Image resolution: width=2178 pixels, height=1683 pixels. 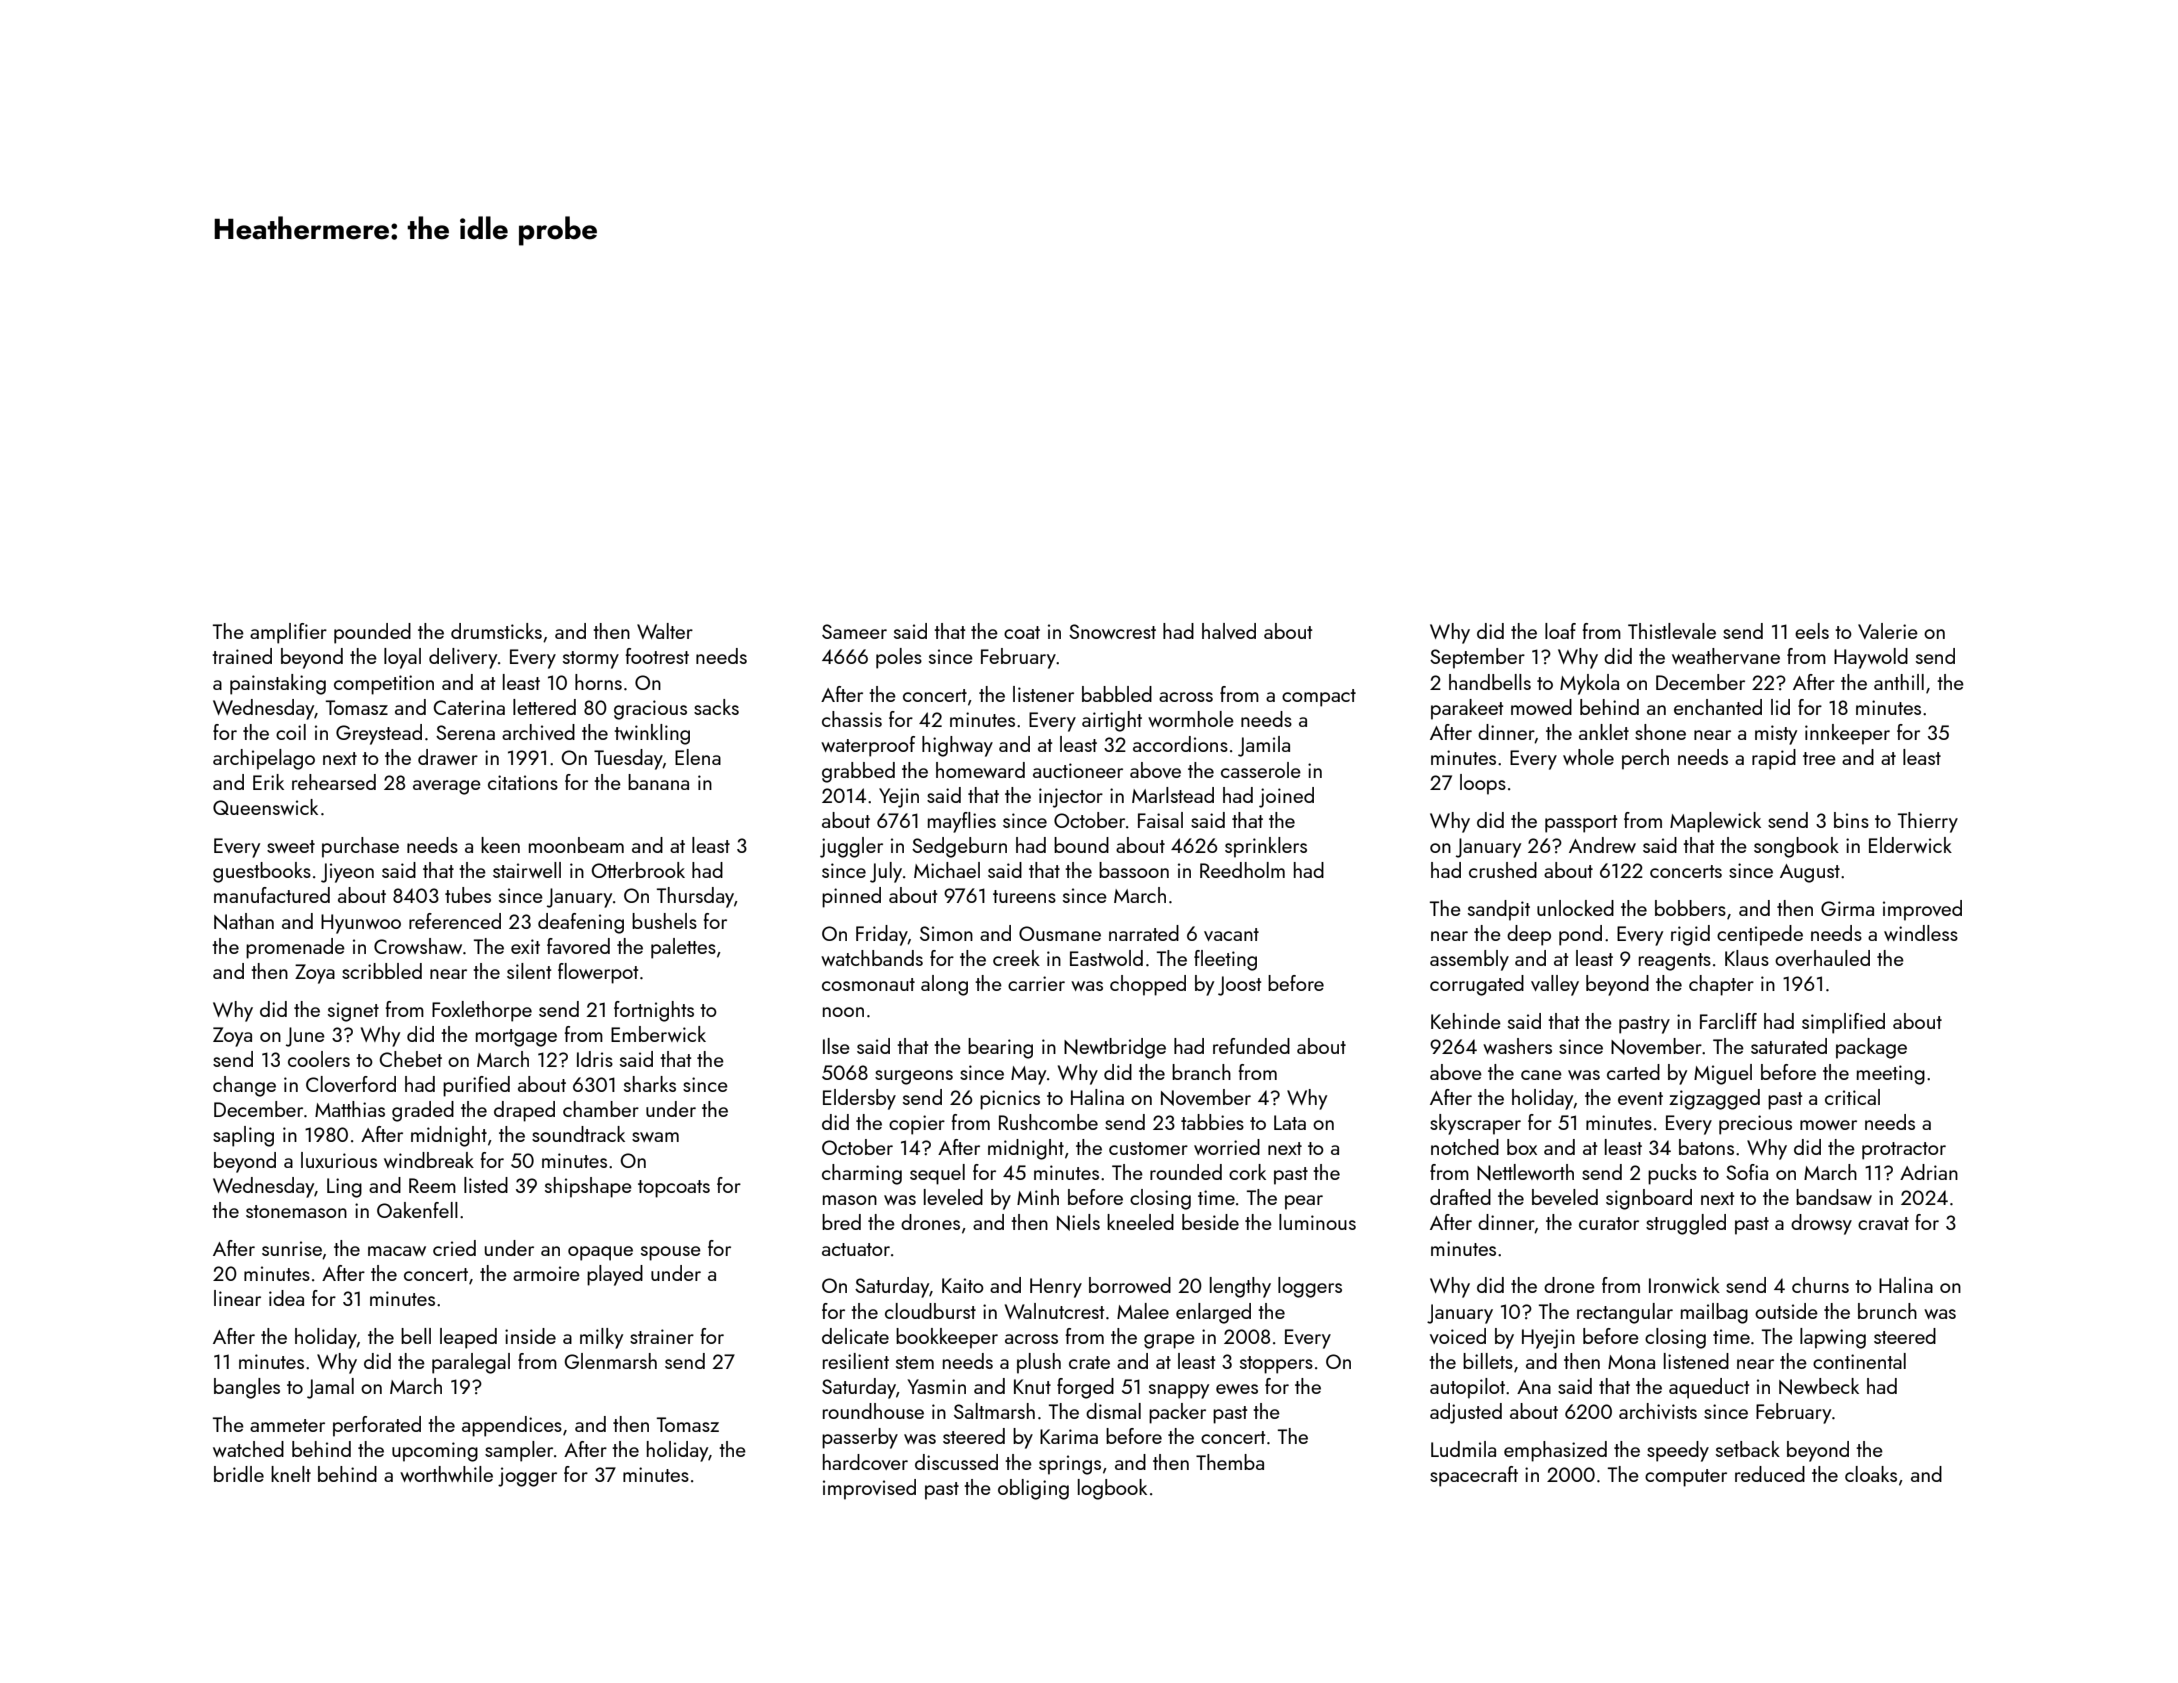 I want to click on cloudburst, so click(x=930, y=1311).
